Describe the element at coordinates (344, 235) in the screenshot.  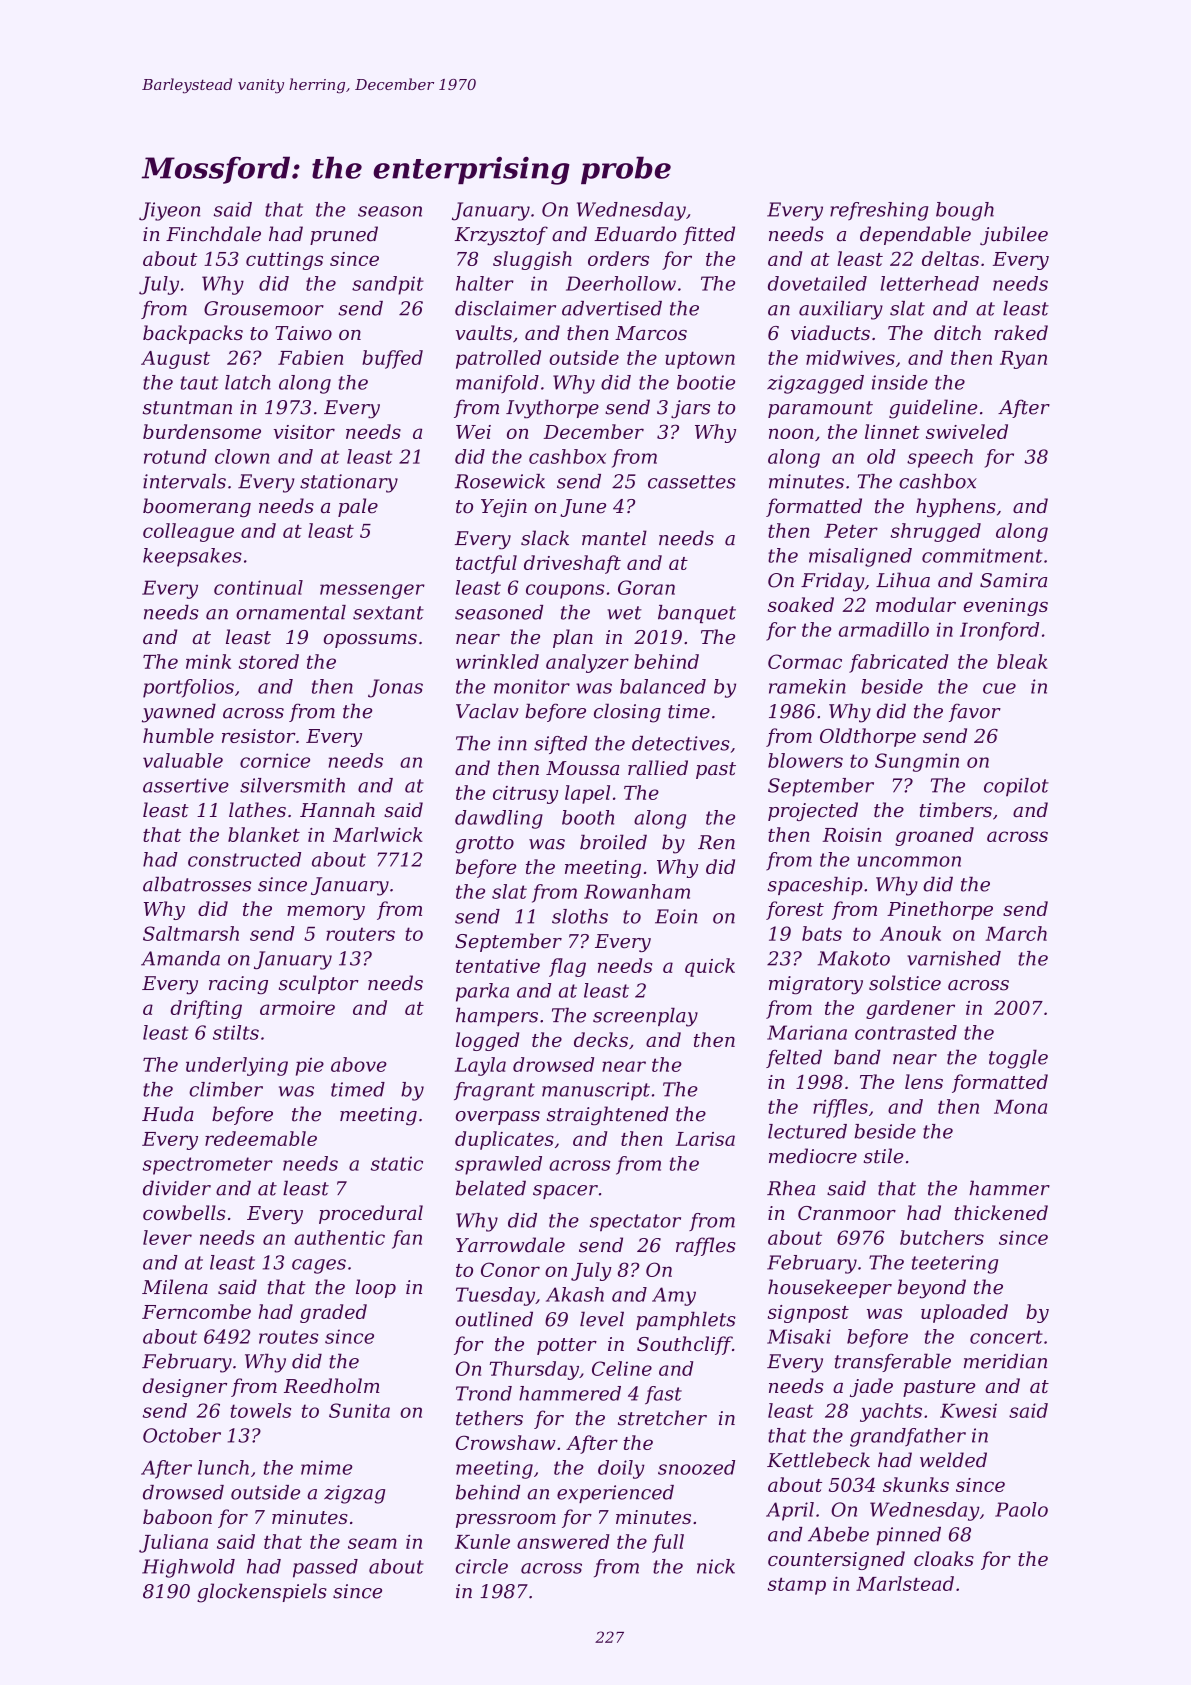
I see `pruned` at that location.
